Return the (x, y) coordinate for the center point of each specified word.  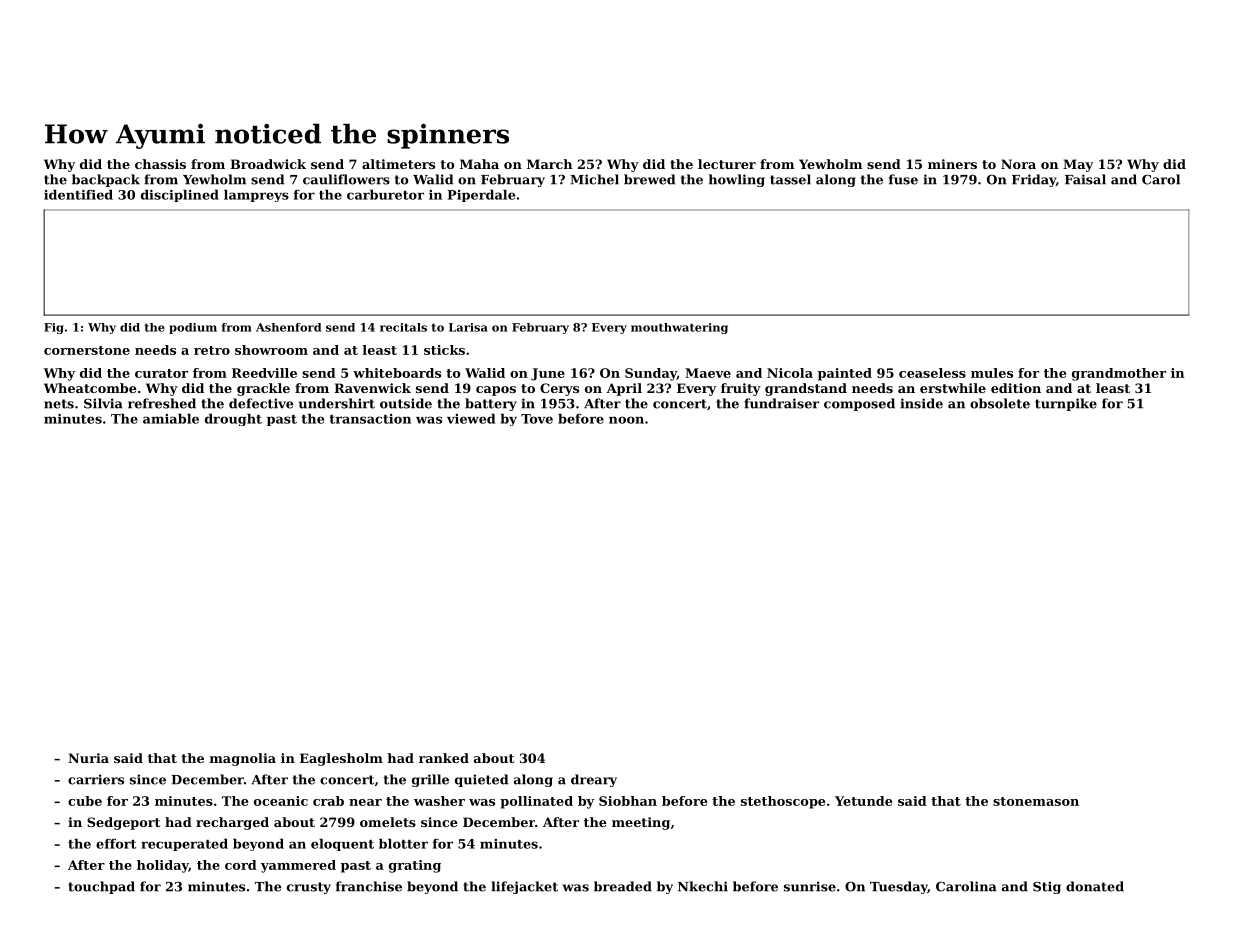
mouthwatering (679, 328)
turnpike (1066, 404)
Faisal (1085, 179)
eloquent (342, 844)
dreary (594, 780)
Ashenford (288, 327)
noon (626, 420)
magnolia (243, 759)
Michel (594, 179)
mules (992, 373)
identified (78, 194)
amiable (171, 418)
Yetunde (863, 801)
